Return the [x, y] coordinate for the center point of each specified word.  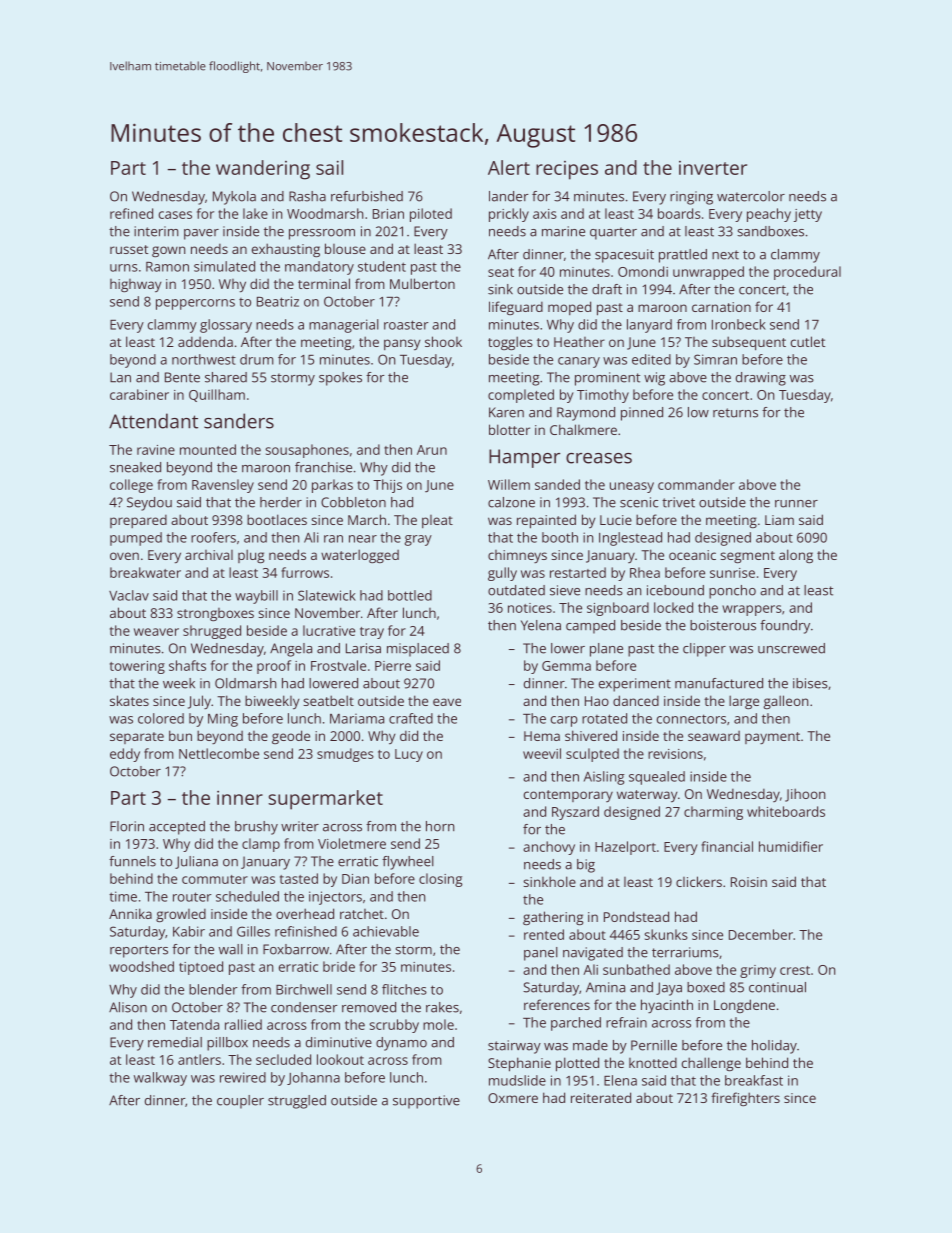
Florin [127, 826]
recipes [567, 170]
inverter [713, 168]
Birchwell [304, 989]
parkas [332, 486]
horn [440, 826]
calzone [511, 502]
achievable [386, 931]
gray [418, 540]
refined [131, 213]
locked [673, 607]
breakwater [145, 572]
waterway [647, 796]
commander [696, 484]
